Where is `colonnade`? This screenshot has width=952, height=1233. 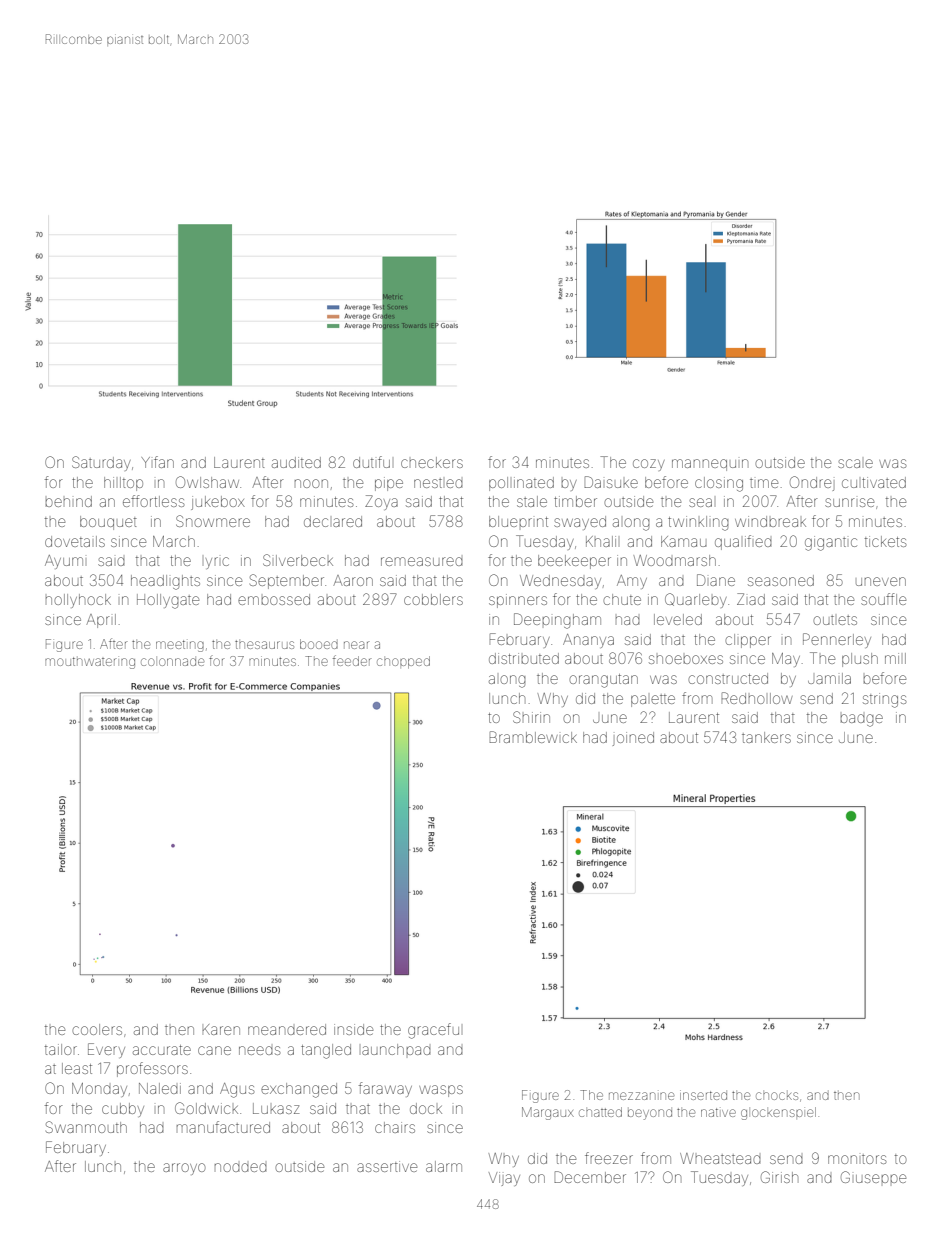 colonnade is located at coordinates (172, 662).
